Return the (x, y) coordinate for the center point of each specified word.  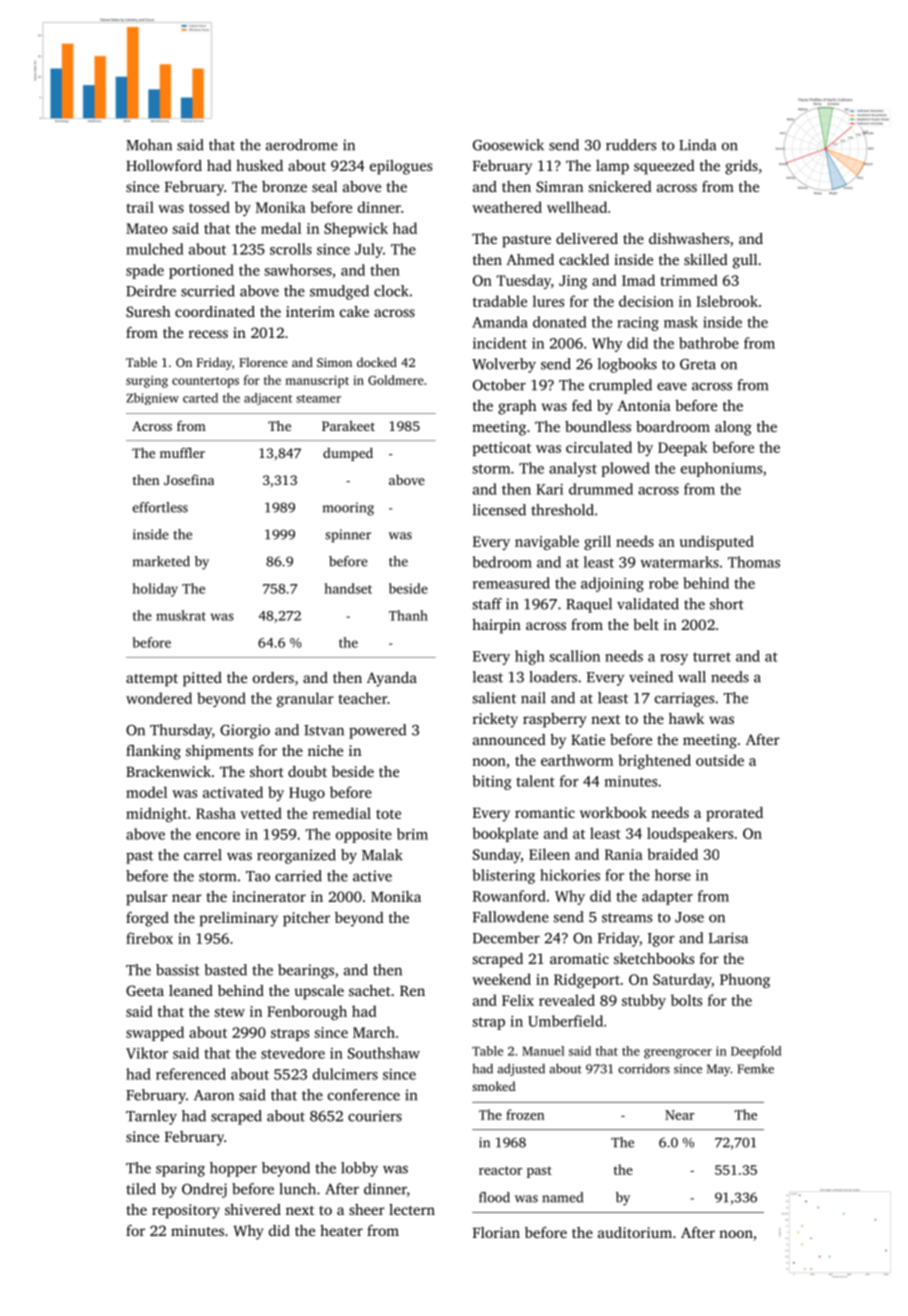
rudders (631, 145)
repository (186, 1211)
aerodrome (302, 145)
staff (487, 604)
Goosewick (508, 145)
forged (147, 919)
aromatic (579, 958)
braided (672, 854)
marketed (161, 561)
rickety (495, 720)
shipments (219, 752)
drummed (601, 489)
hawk (686, 718)
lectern (412, 1209)
